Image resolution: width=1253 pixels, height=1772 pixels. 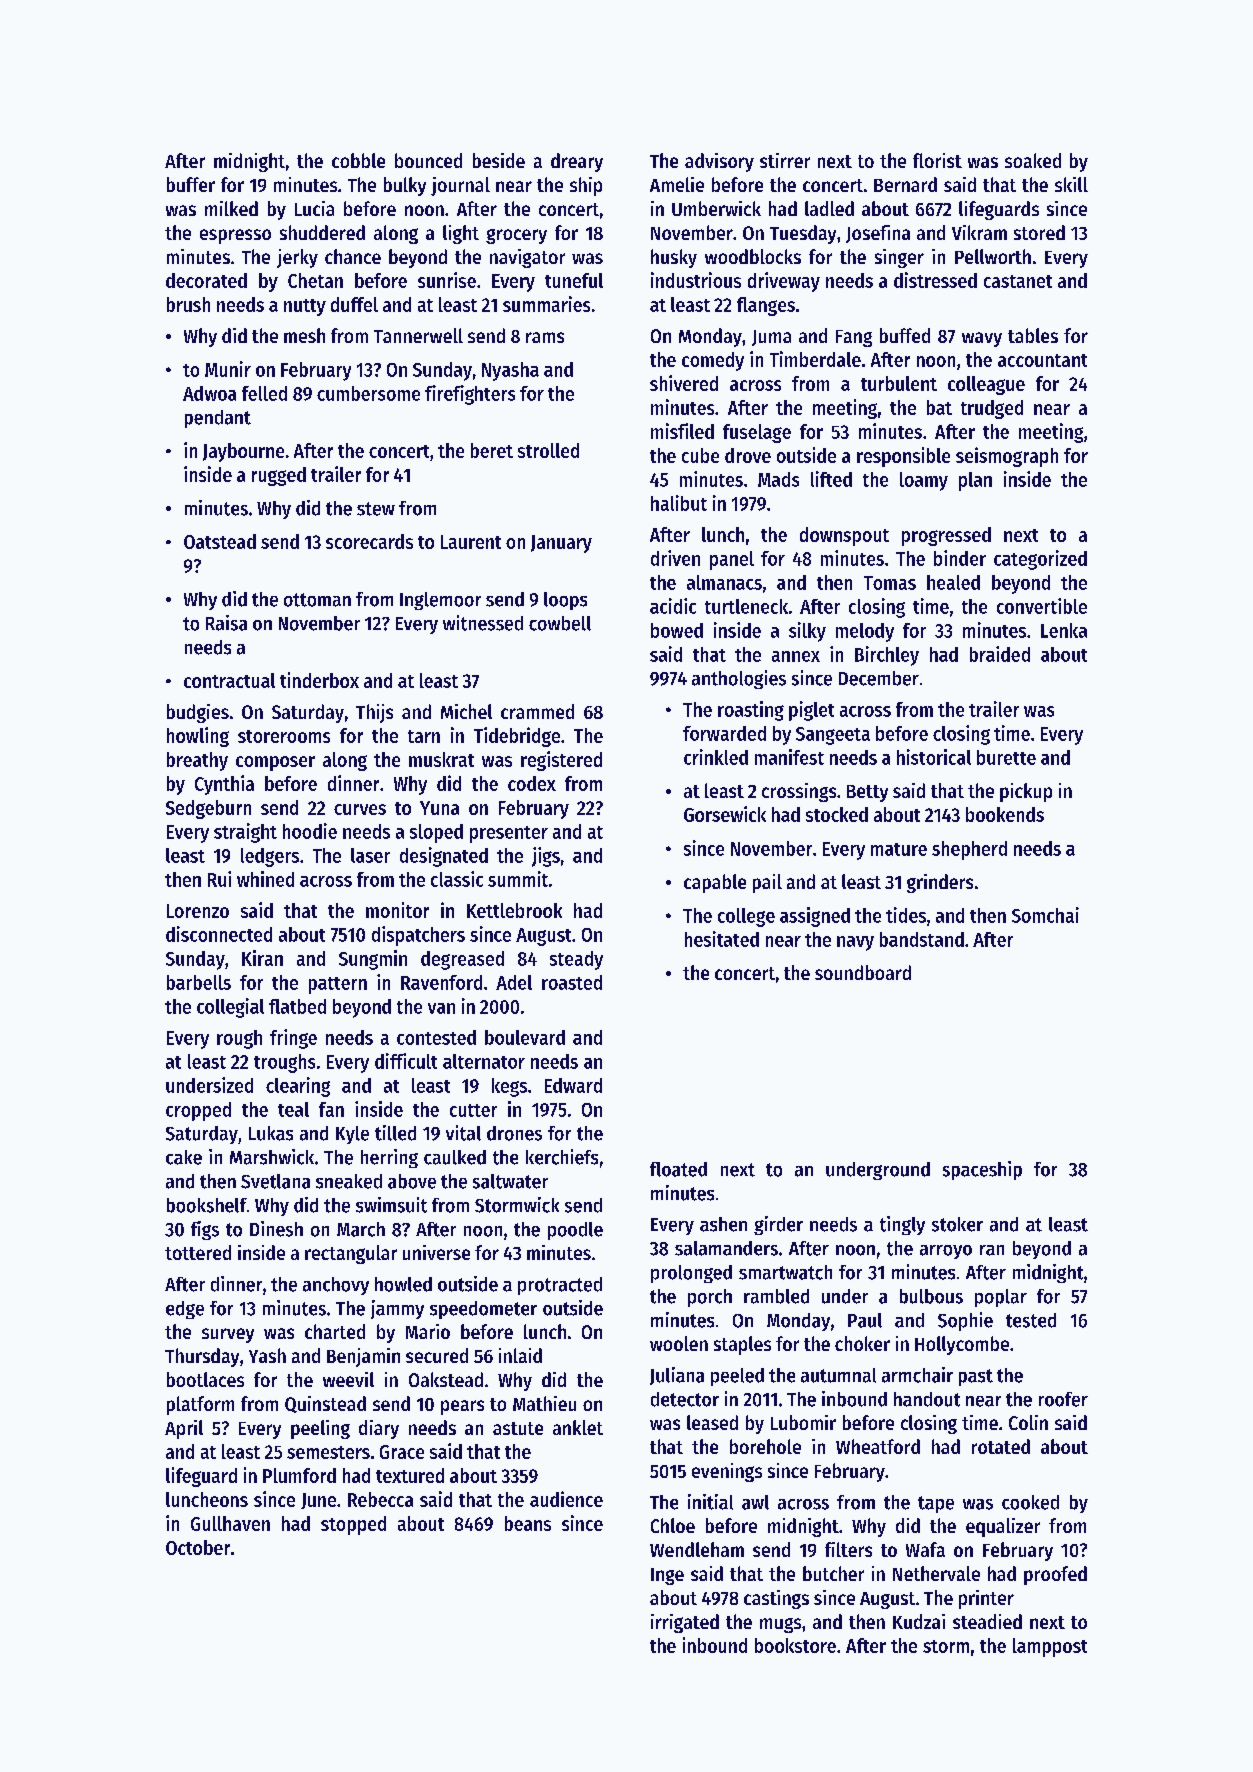 I want to click on howling, so click(x=198, y=737).
